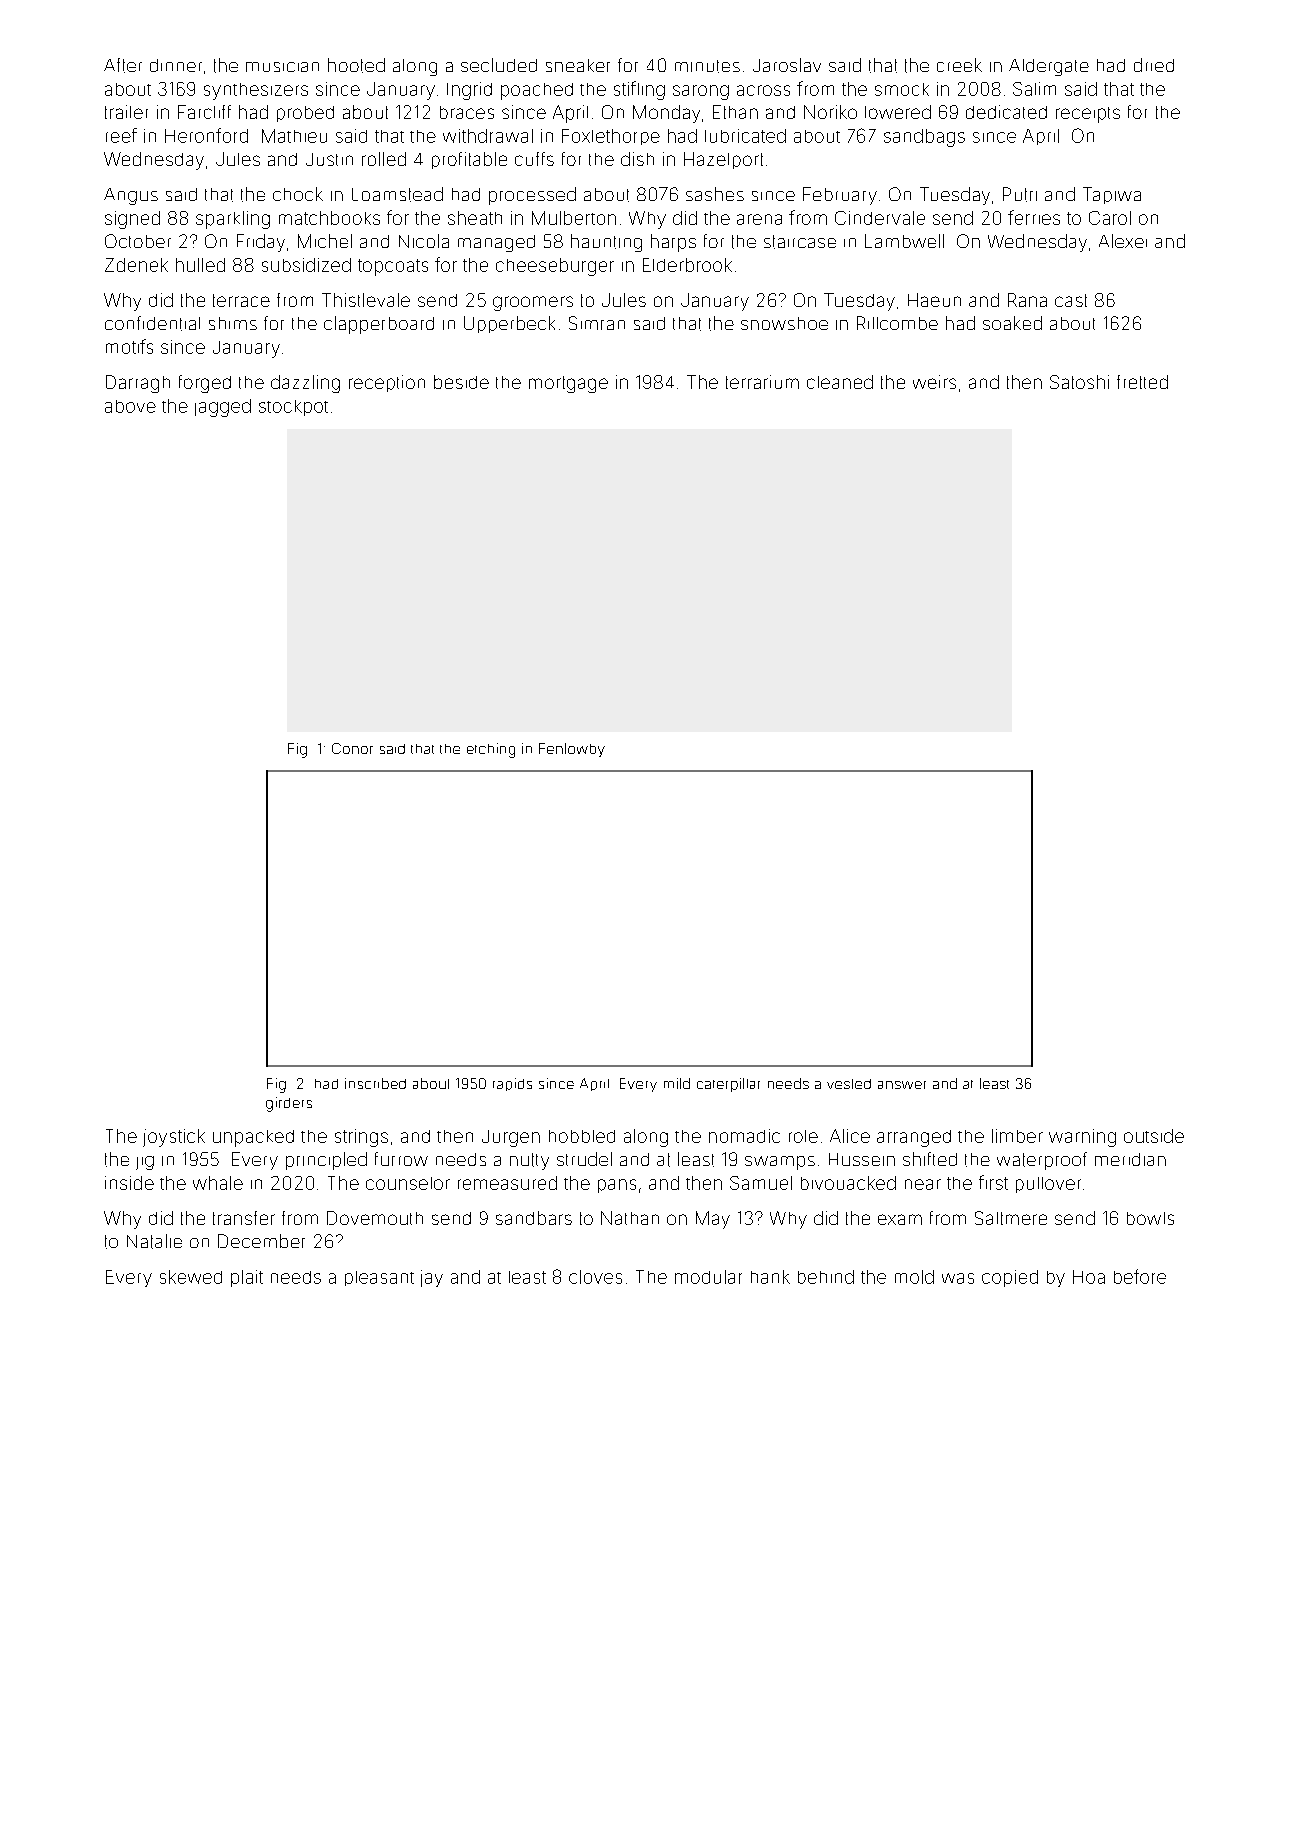 The height and width of the document is (1836, 1299). Describe the element at coordinates (491, 750) in the document. I see `etching` at that location.
